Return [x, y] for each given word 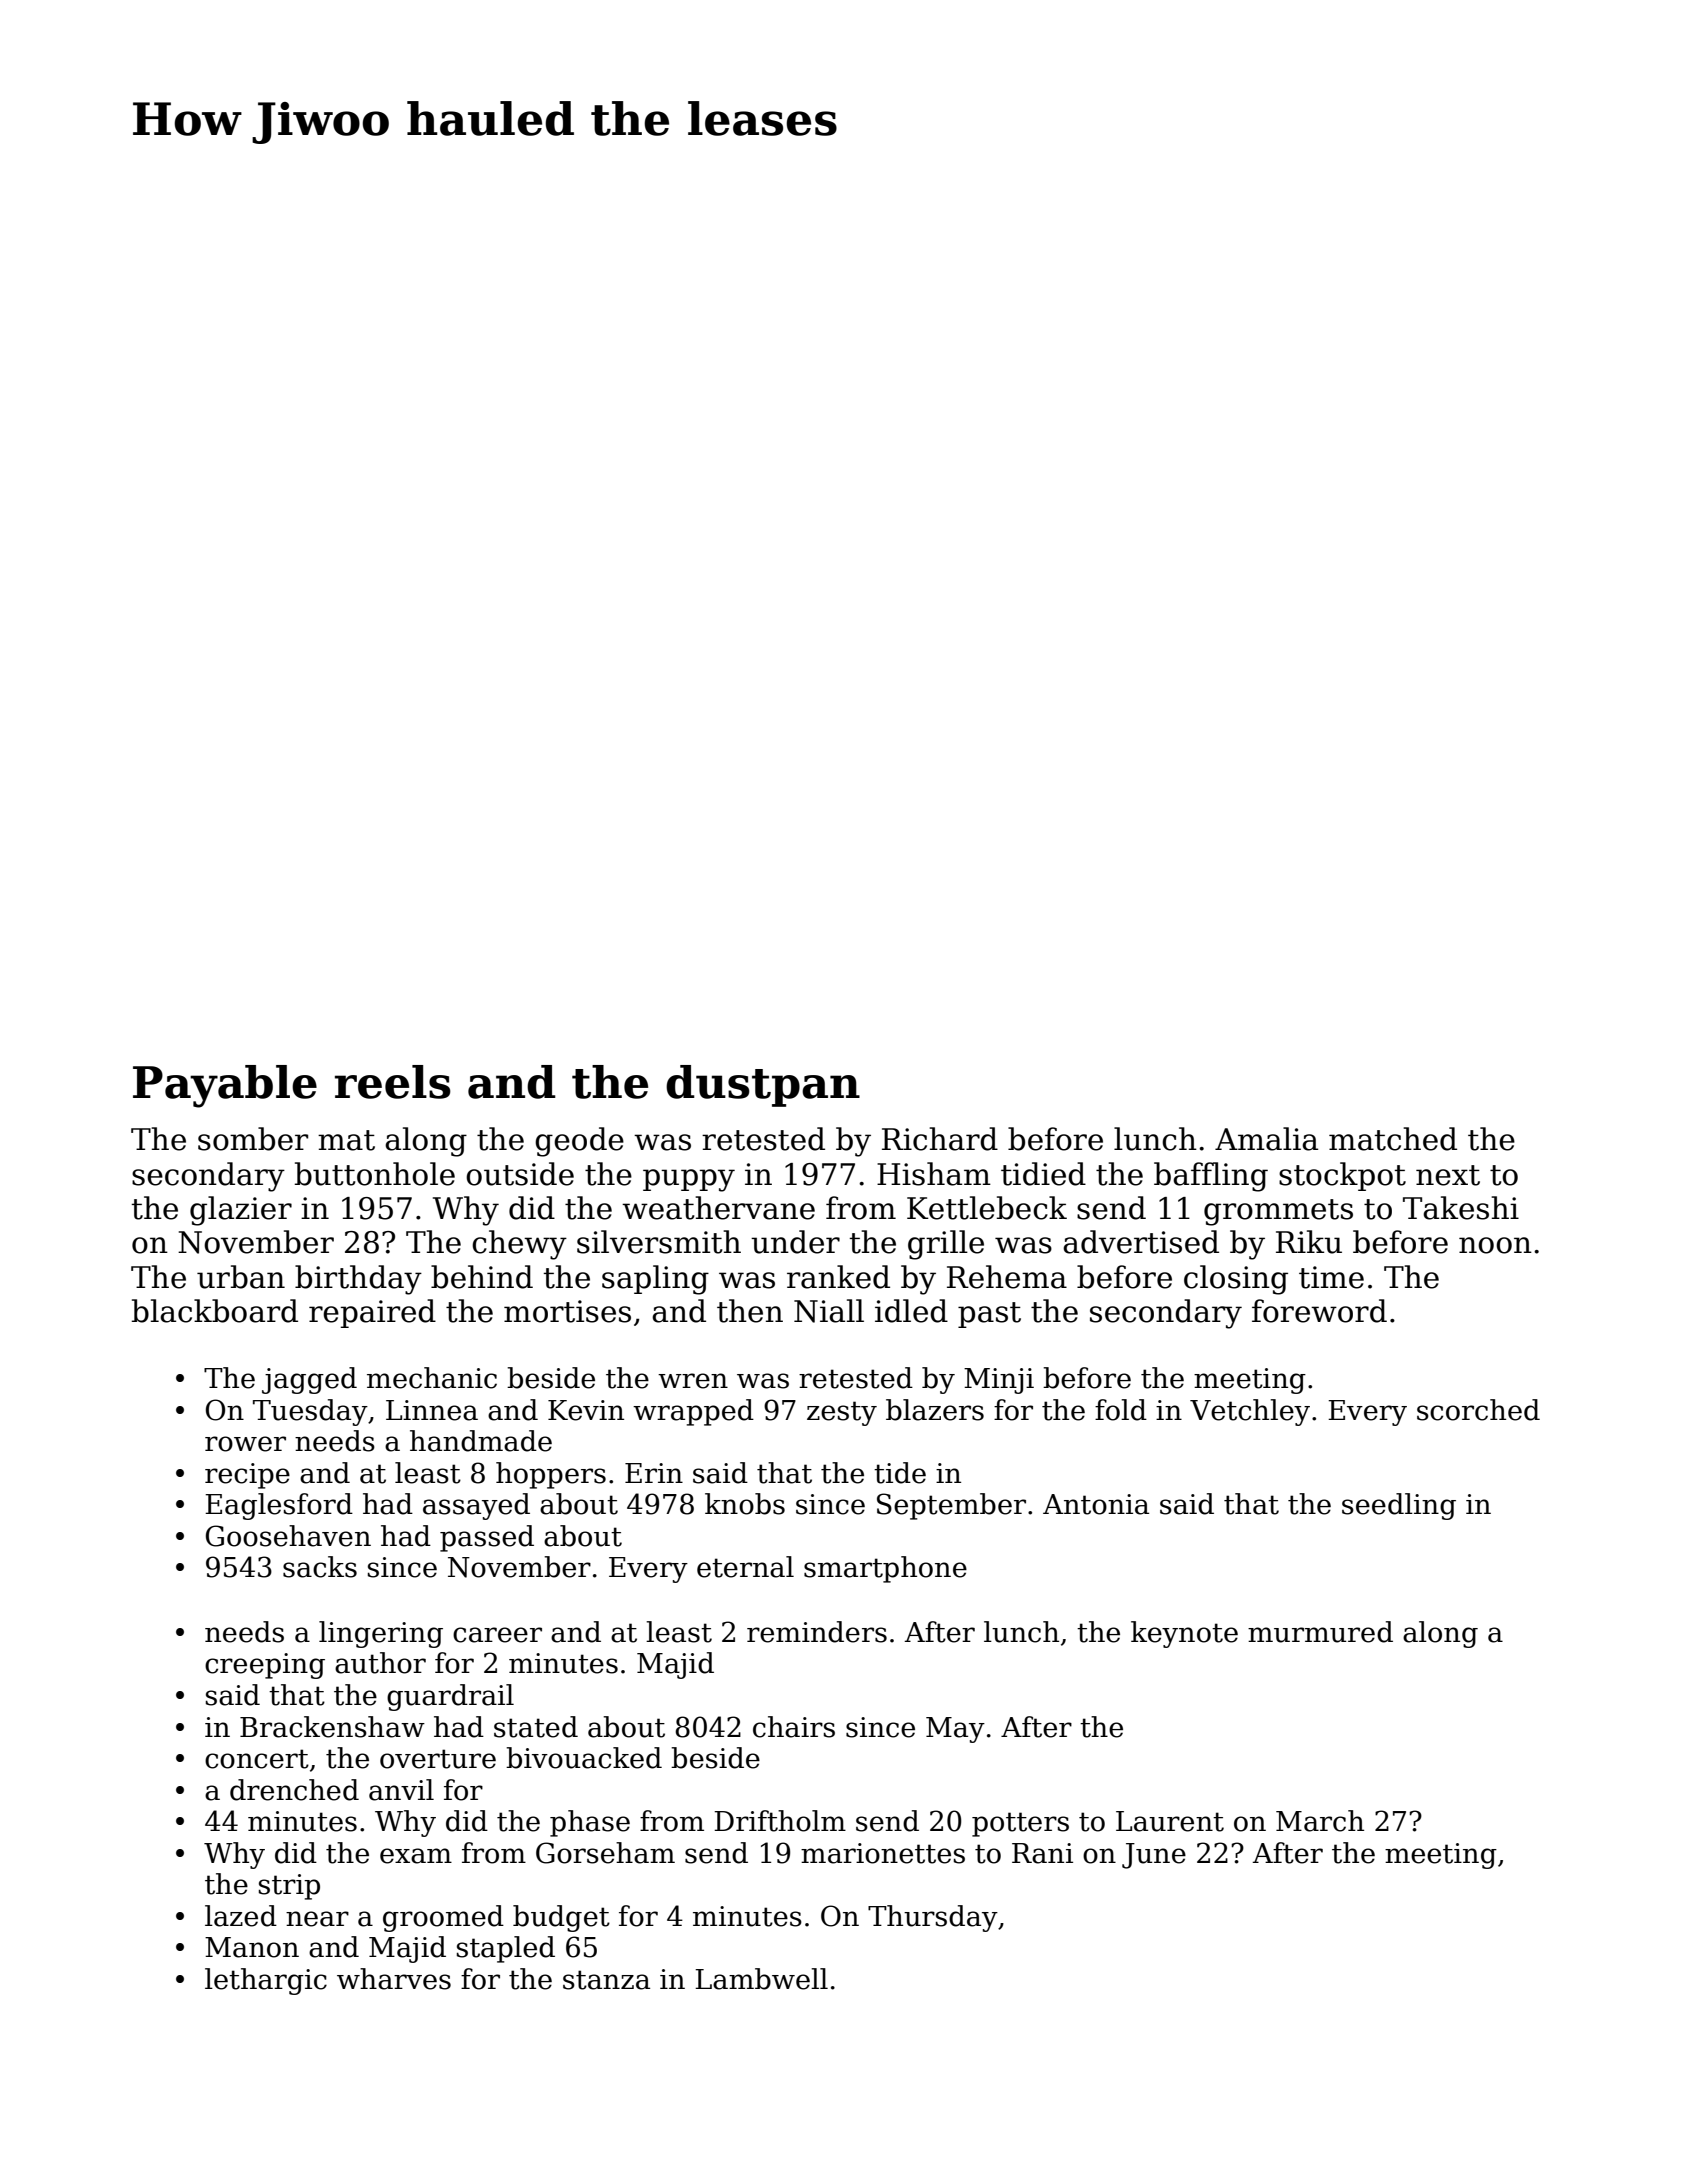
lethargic [266, 1981]
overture [438, 1759]
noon [1495, 1245]
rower [245, 1444]
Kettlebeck [987, 1208]
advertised [1141, 1242]
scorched [1478, 1410]
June [1154, 1856]
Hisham [934, 1174]
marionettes [883, 1853]
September [951, 1506]
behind [482, 1277]
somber [253, 1139]
